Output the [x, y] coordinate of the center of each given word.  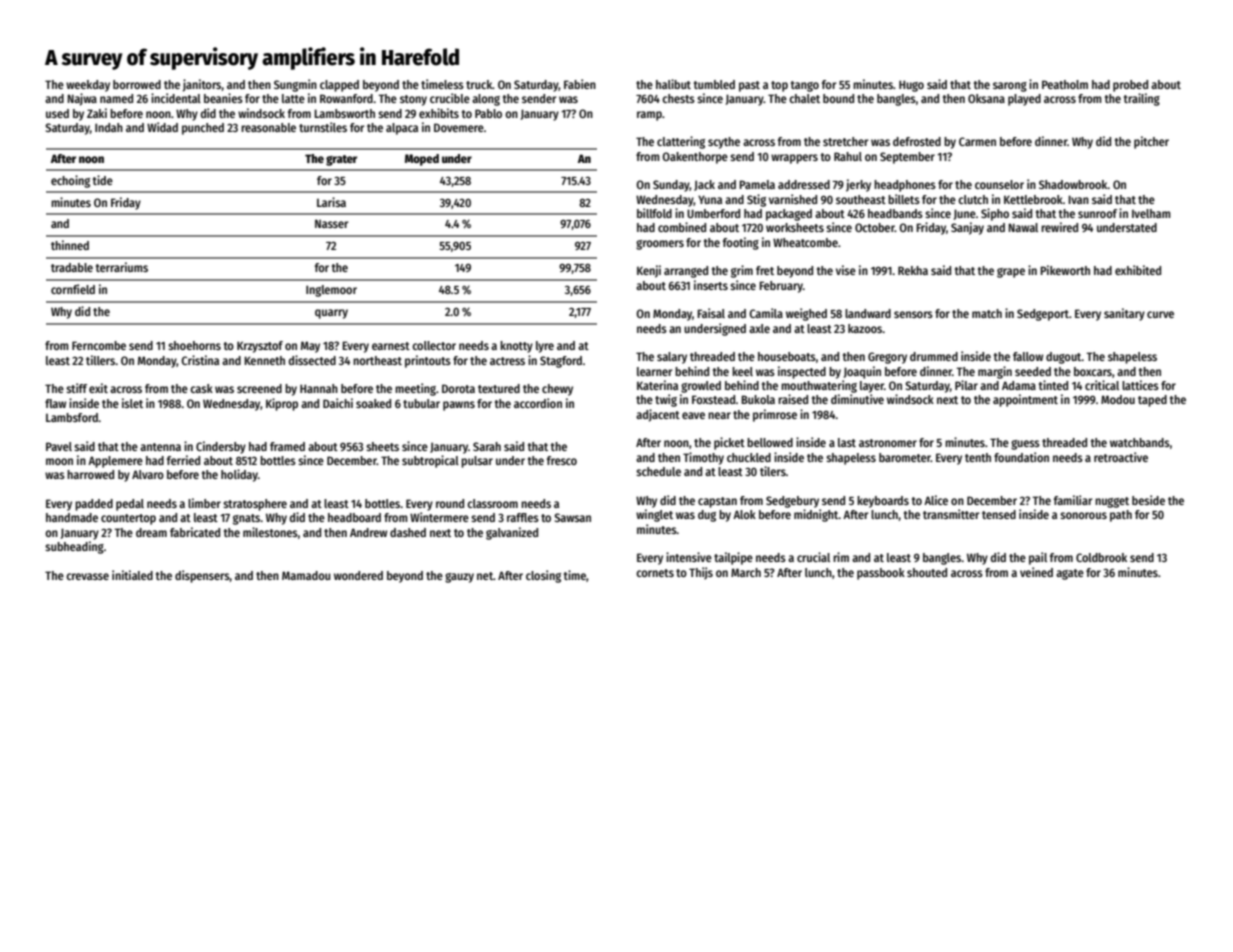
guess [1025, 445]
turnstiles [323, 127]
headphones [905, 186]
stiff [76, 388]
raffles [523, 517]
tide [102, 180]
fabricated [195, 532]
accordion [538, 403]
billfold [654, 213]
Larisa [331, 202]
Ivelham [1151, 213]
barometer [905, 457]
